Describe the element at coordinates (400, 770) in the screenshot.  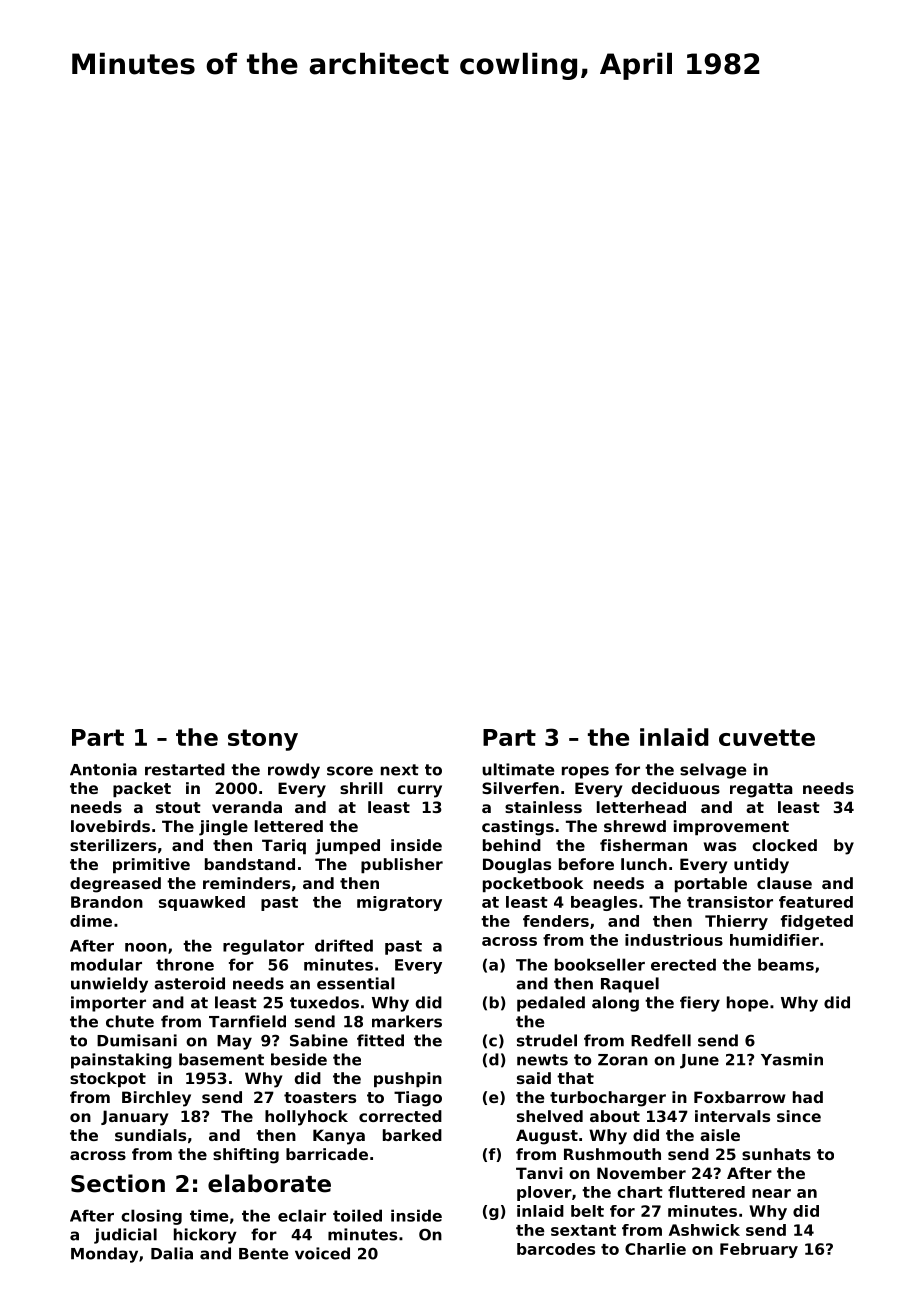
I see `next` at that location.
